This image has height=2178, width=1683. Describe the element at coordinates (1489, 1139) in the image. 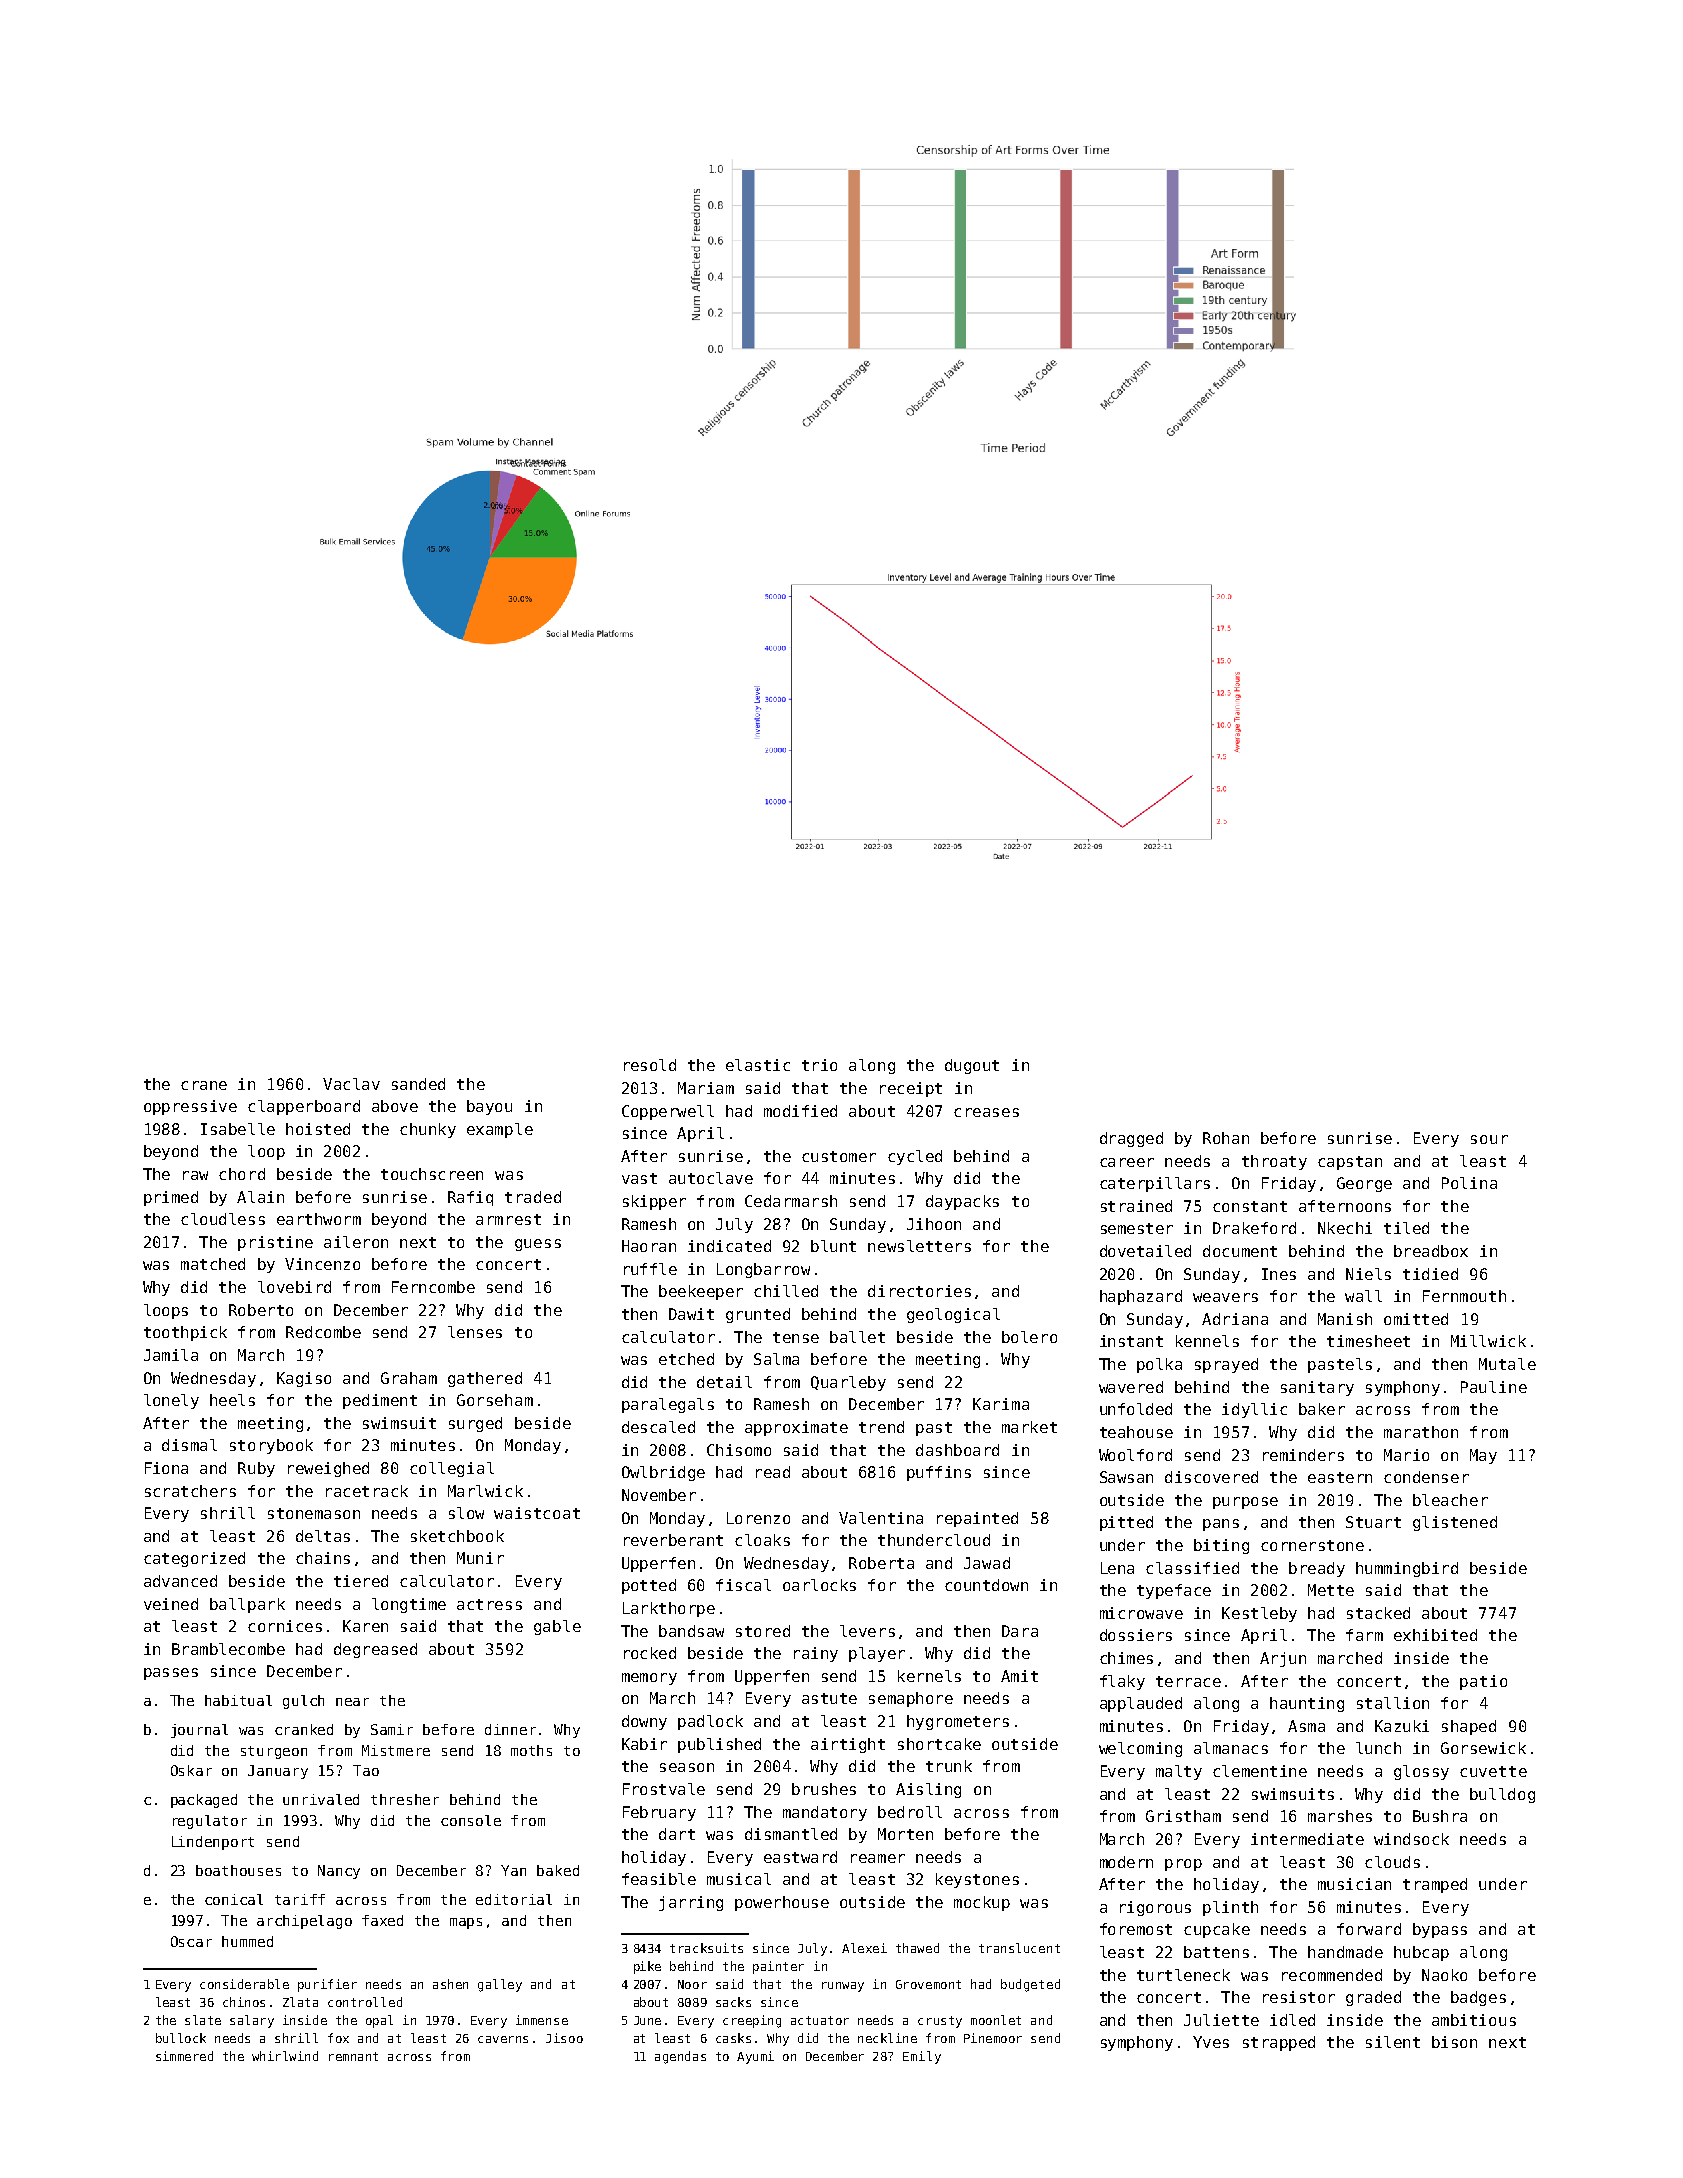

I see `sour` at that location.
